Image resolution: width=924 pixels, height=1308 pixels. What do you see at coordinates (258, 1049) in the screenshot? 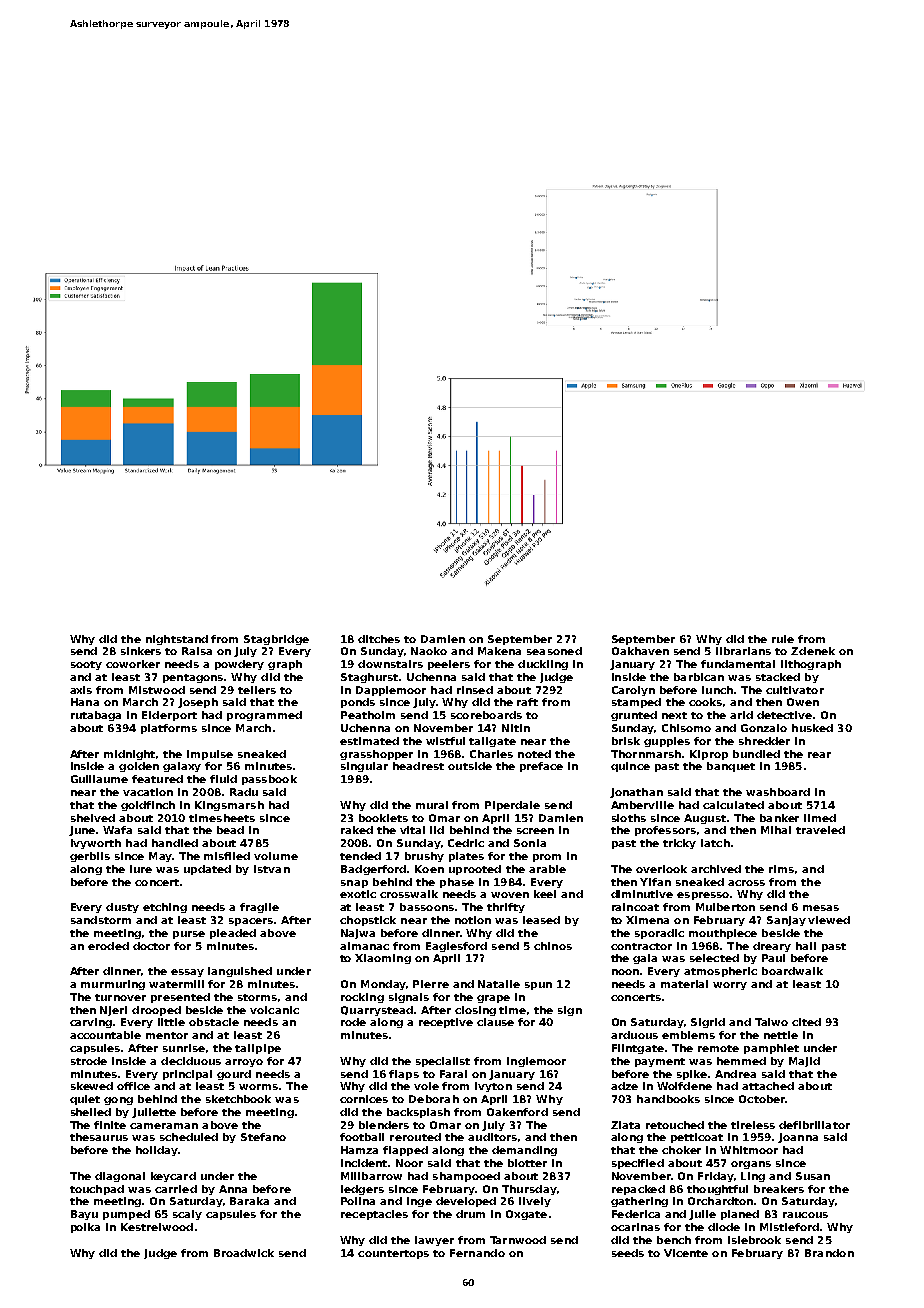
I see `tailpipe` at bounding box center [258, 1049].
